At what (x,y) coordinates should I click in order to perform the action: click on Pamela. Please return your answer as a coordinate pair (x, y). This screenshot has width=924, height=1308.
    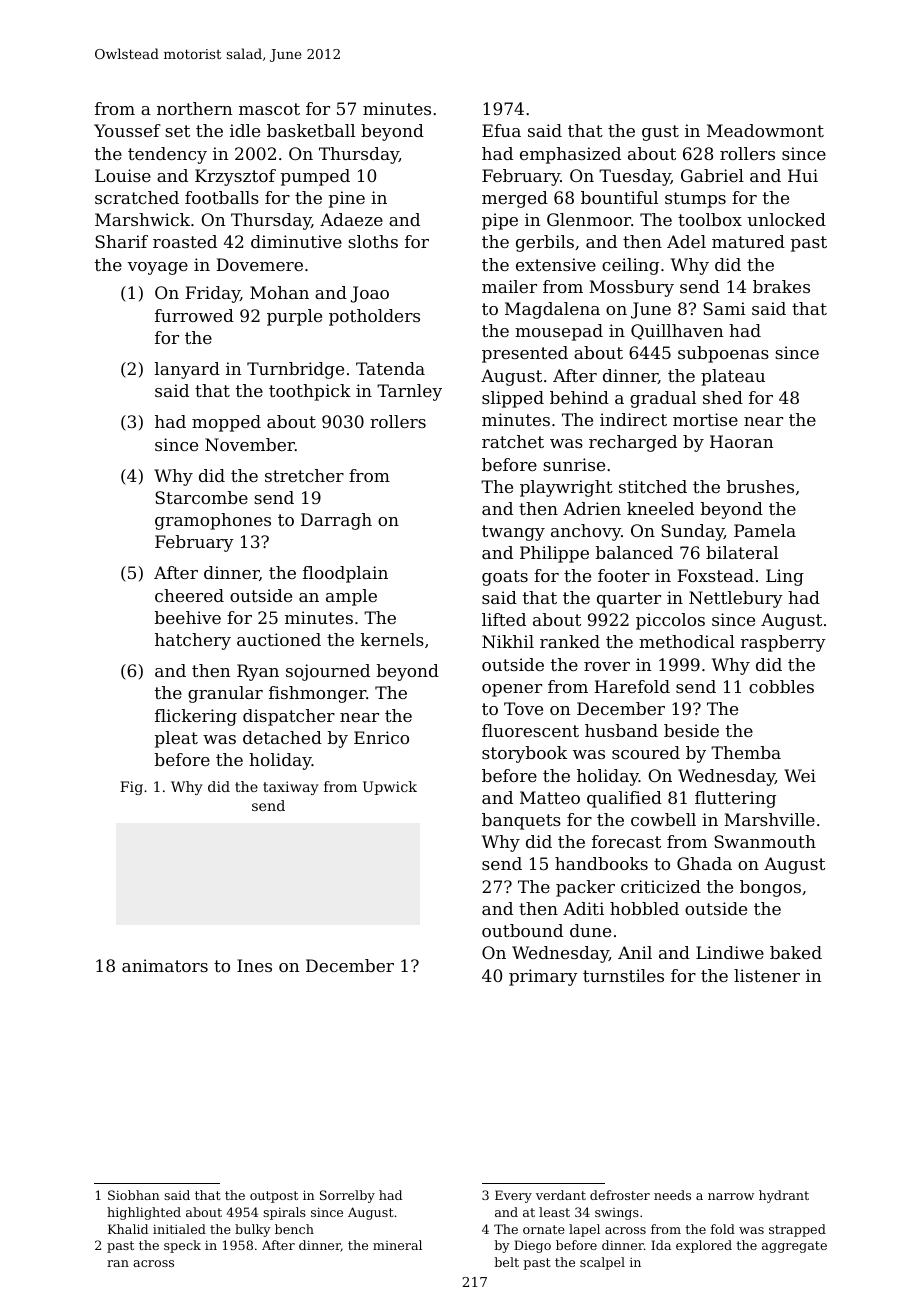
    Looking at the image, I should click on (765, 530).
